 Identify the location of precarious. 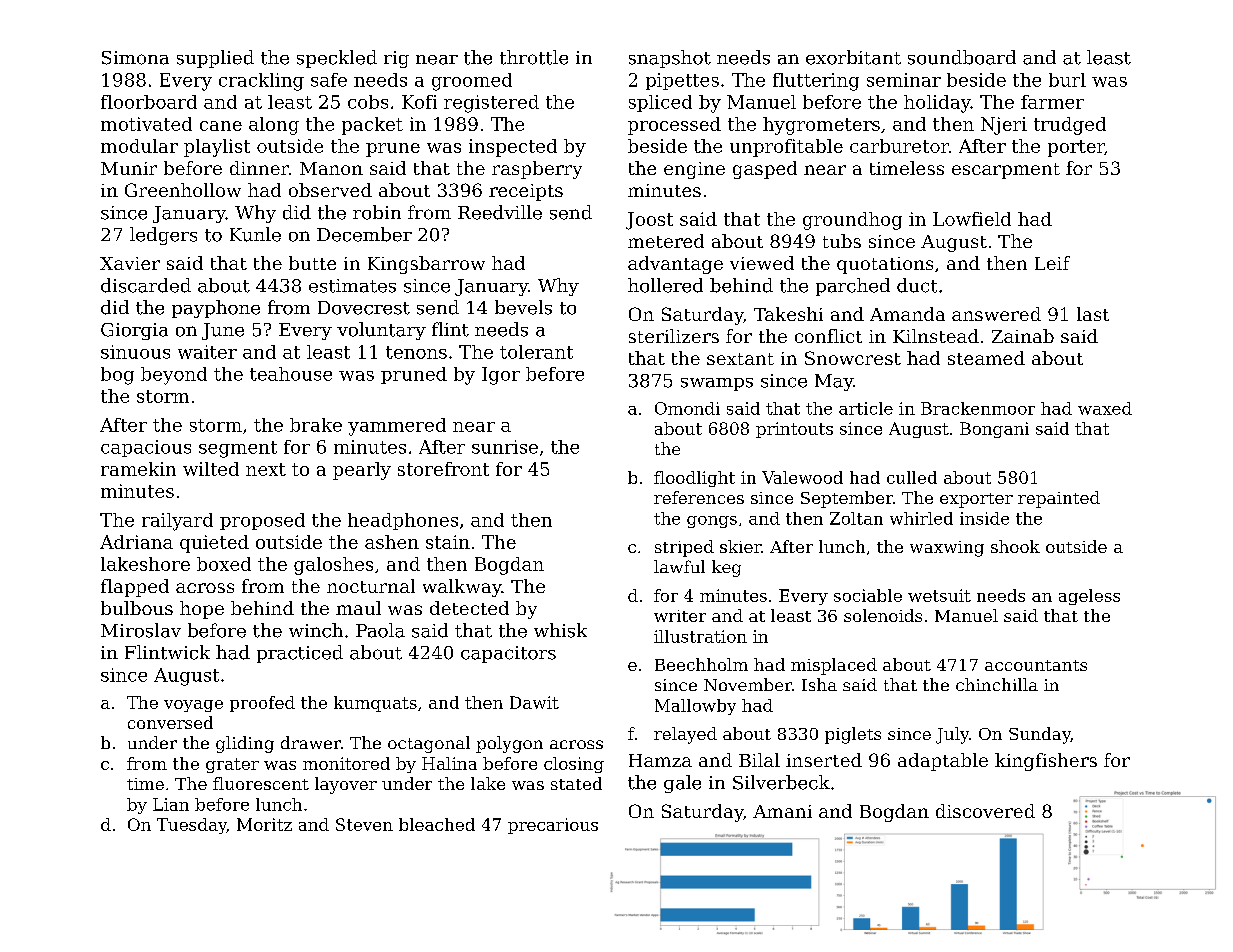
(553, 826).
